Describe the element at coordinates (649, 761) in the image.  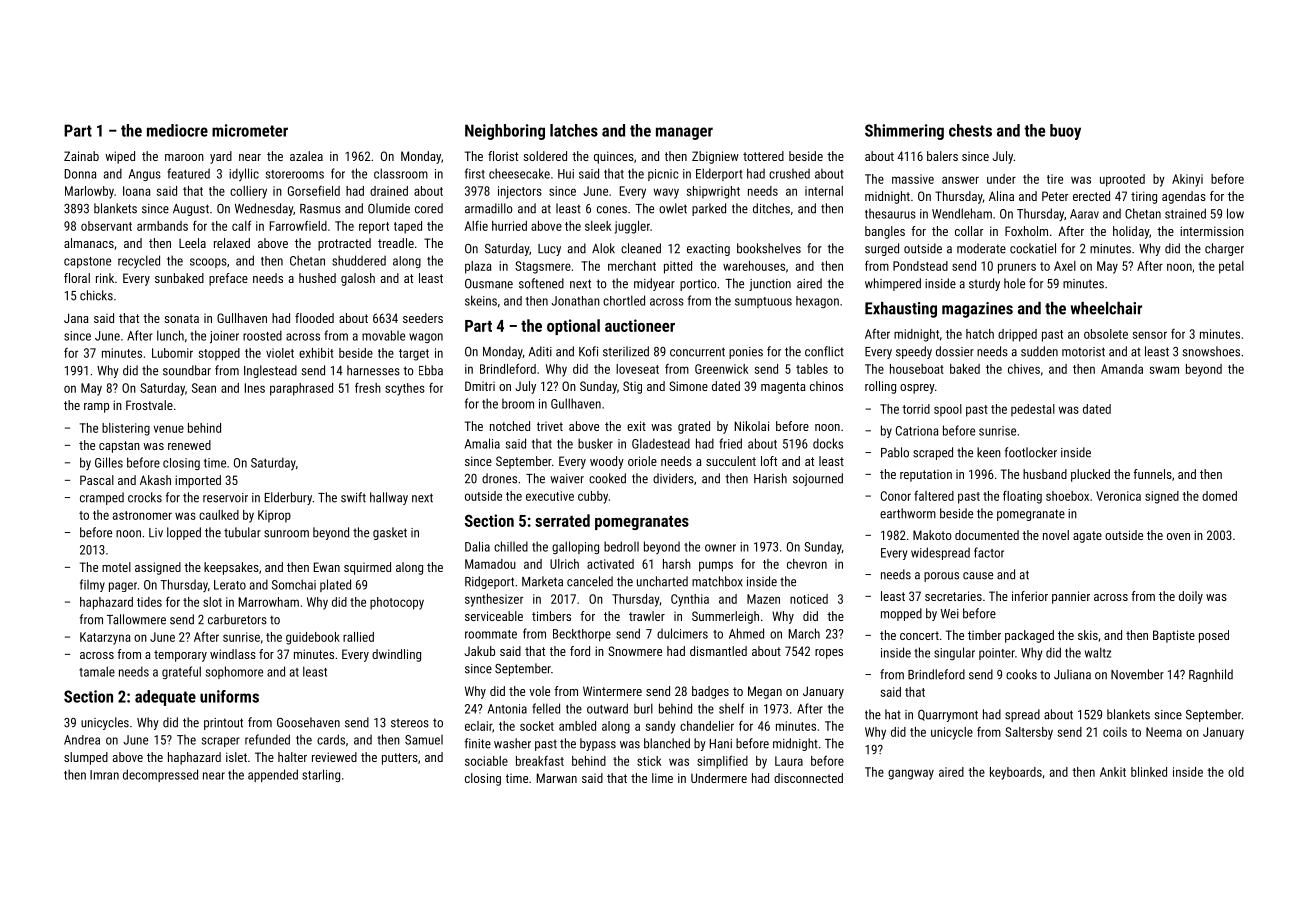
I see `stick` at that location.
